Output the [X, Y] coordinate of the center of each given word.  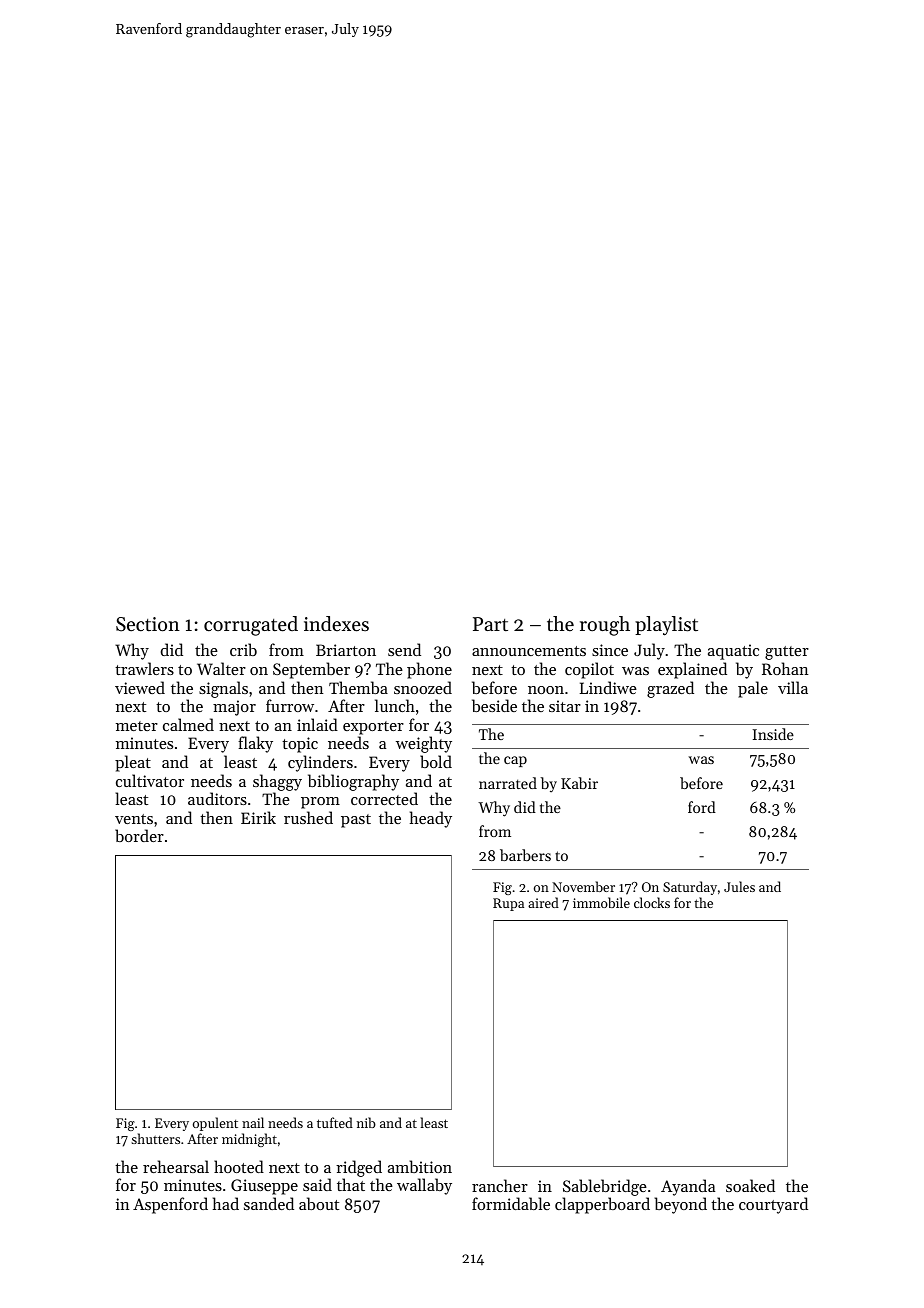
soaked [750, 1185]
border [139, 835]
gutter [787, 653]
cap [515, 761]
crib [243, 649]
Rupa [508, 904]
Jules [739, 886]
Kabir [579, 783]
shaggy [277, 782]
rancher [500, 1185]
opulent [215, 1124]
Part [490, 624]
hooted [239, 1166]
